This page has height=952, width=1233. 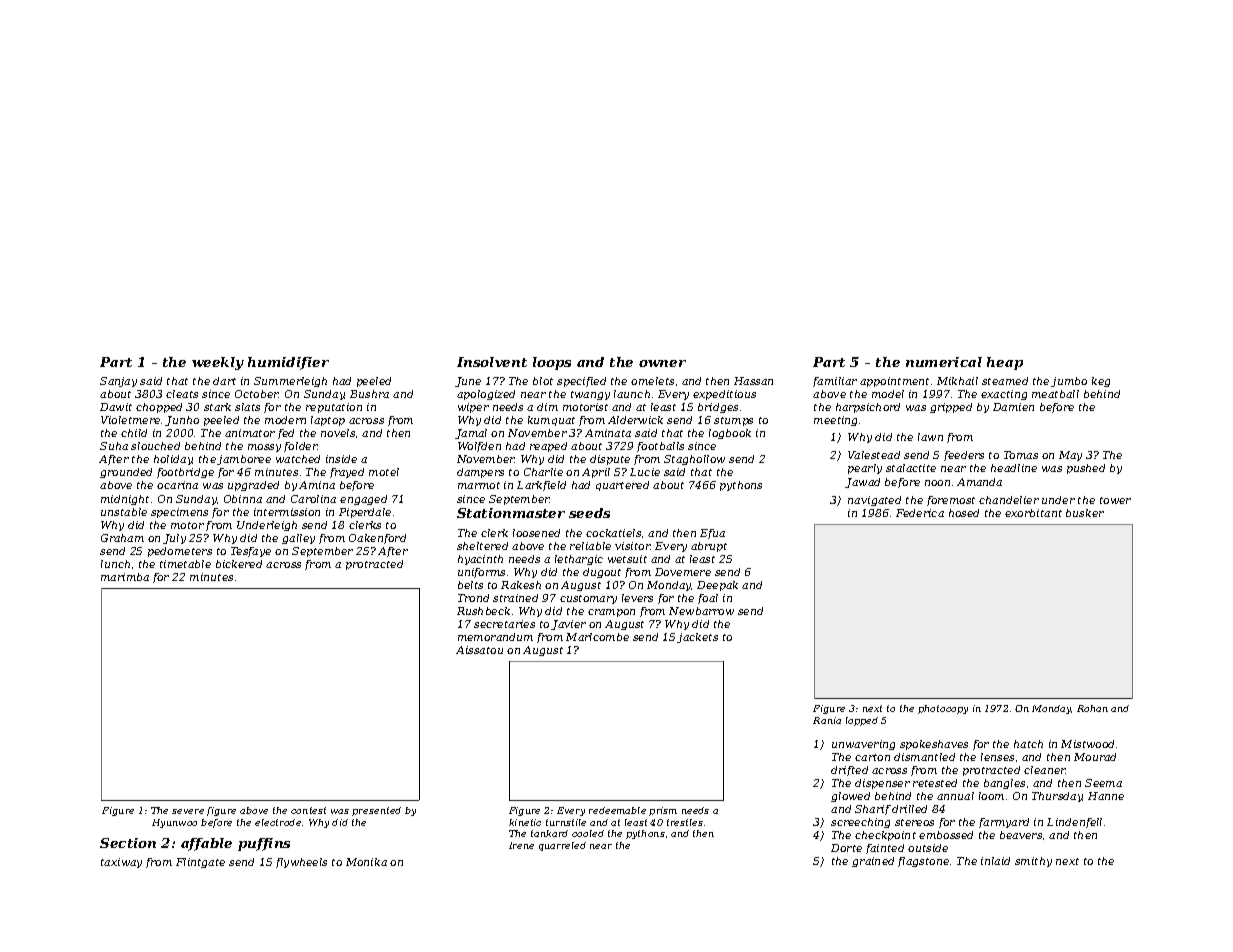 What do you see at coordinates (1014, 468) in the page?
I see `headline` at bounding box center [1014, 468].
